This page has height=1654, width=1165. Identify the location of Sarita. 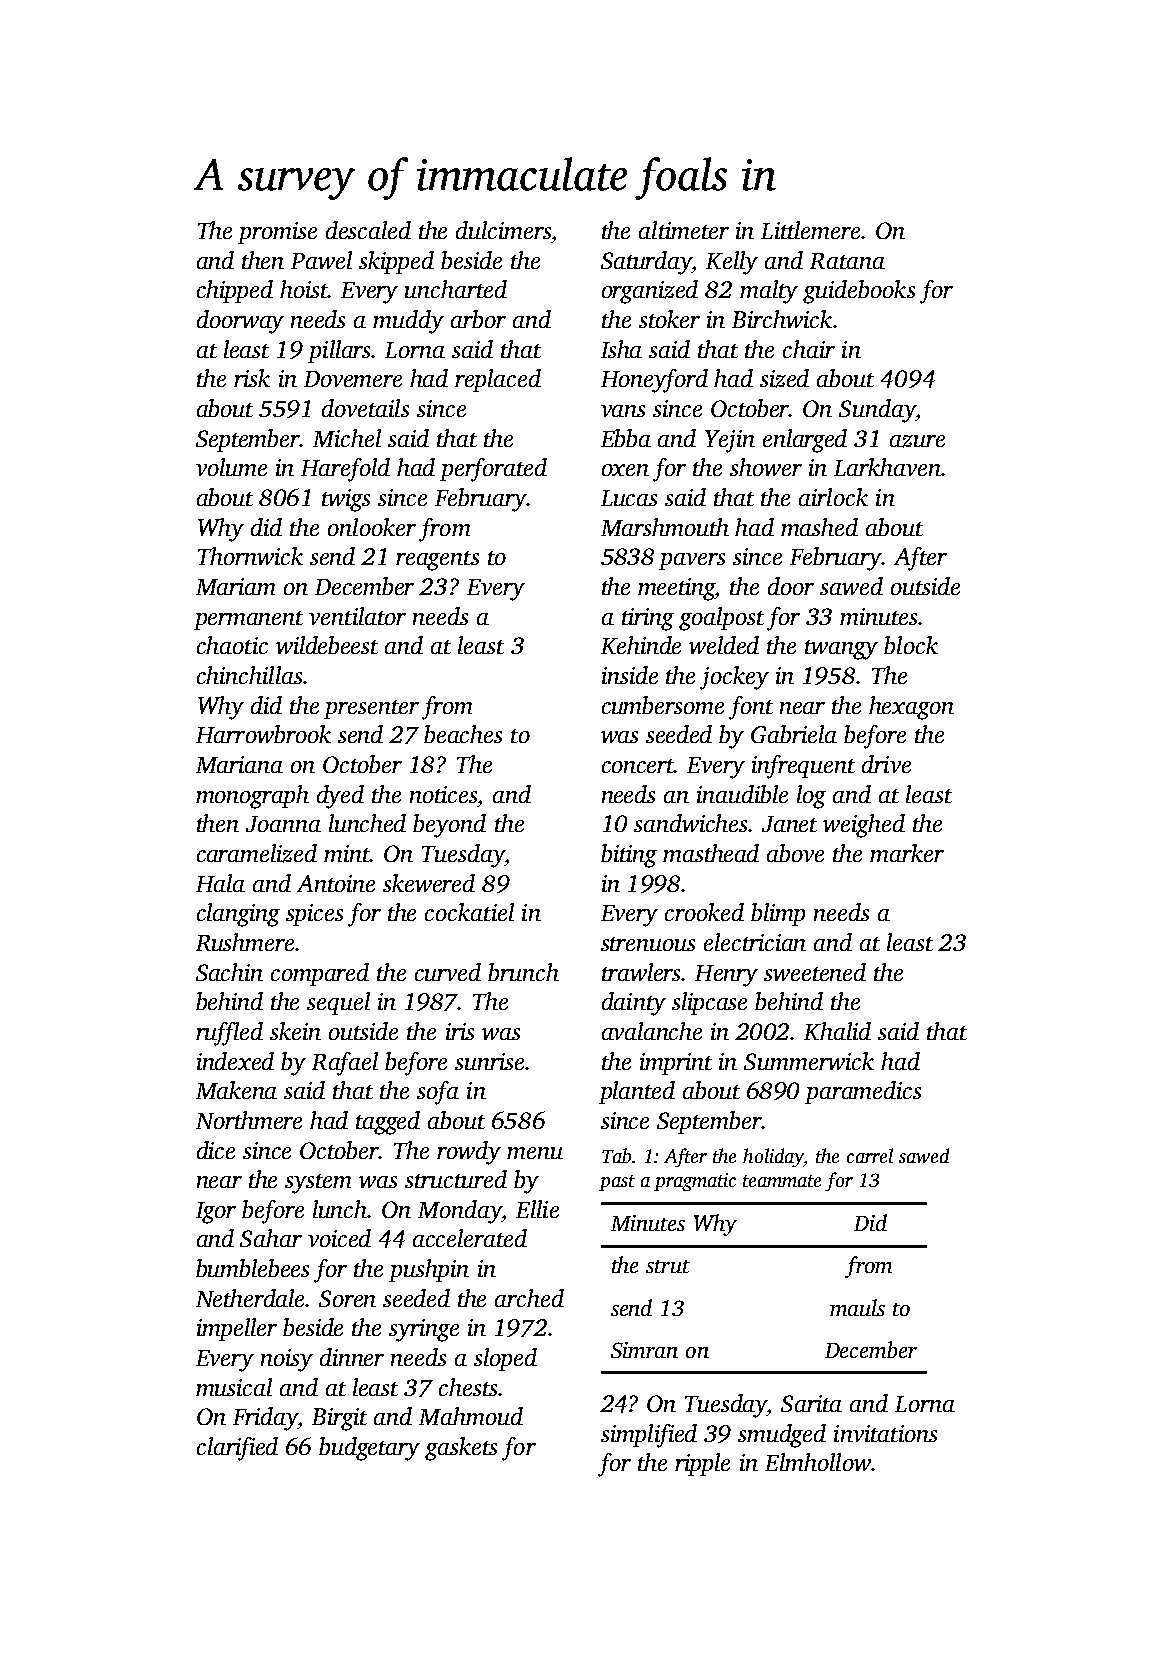
(811, 1403).
